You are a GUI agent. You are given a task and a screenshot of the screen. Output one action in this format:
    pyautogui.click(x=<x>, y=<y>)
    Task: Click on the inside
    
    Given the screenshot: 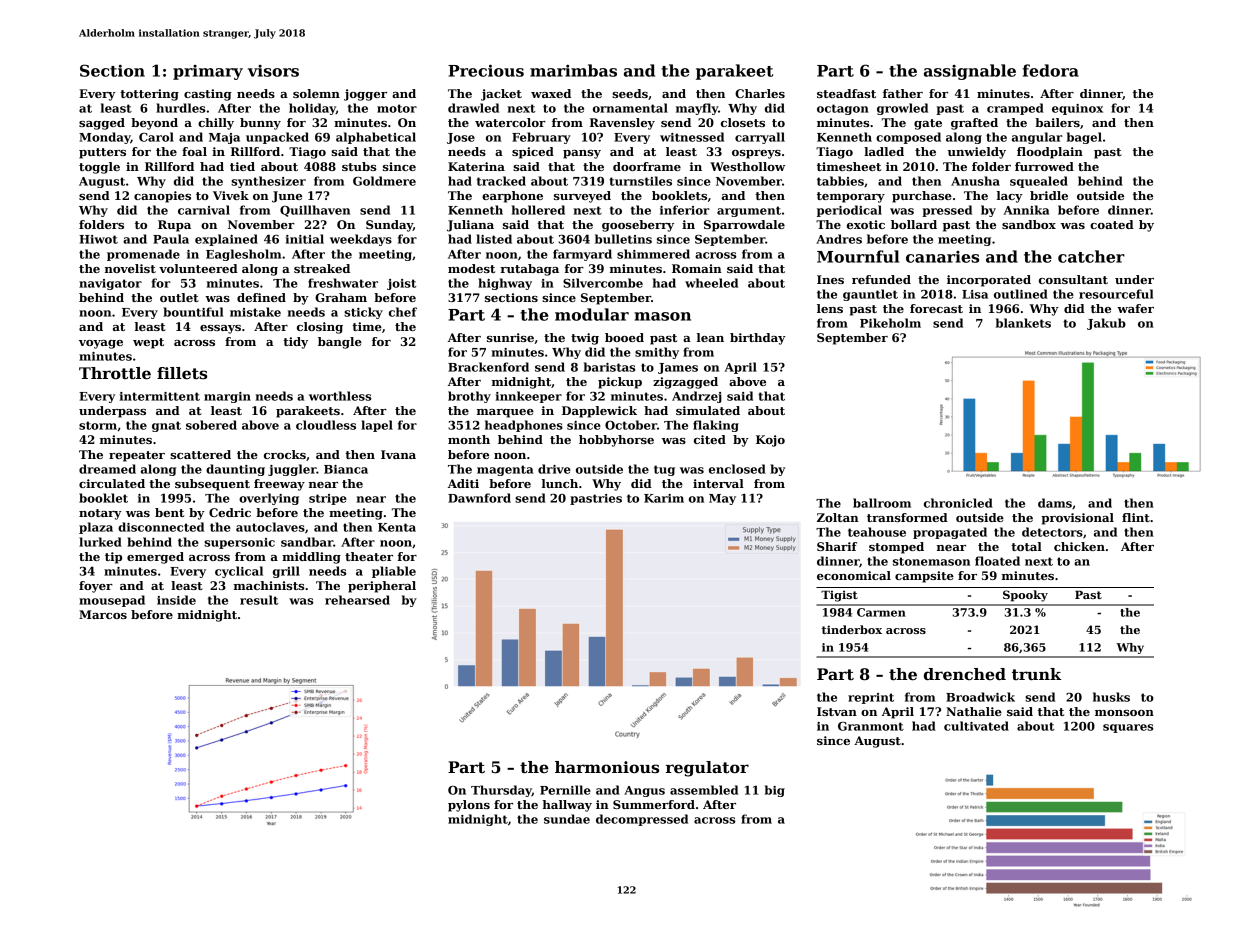 What is the action you would take?
    pyautogui.click(x=176, y=600)
